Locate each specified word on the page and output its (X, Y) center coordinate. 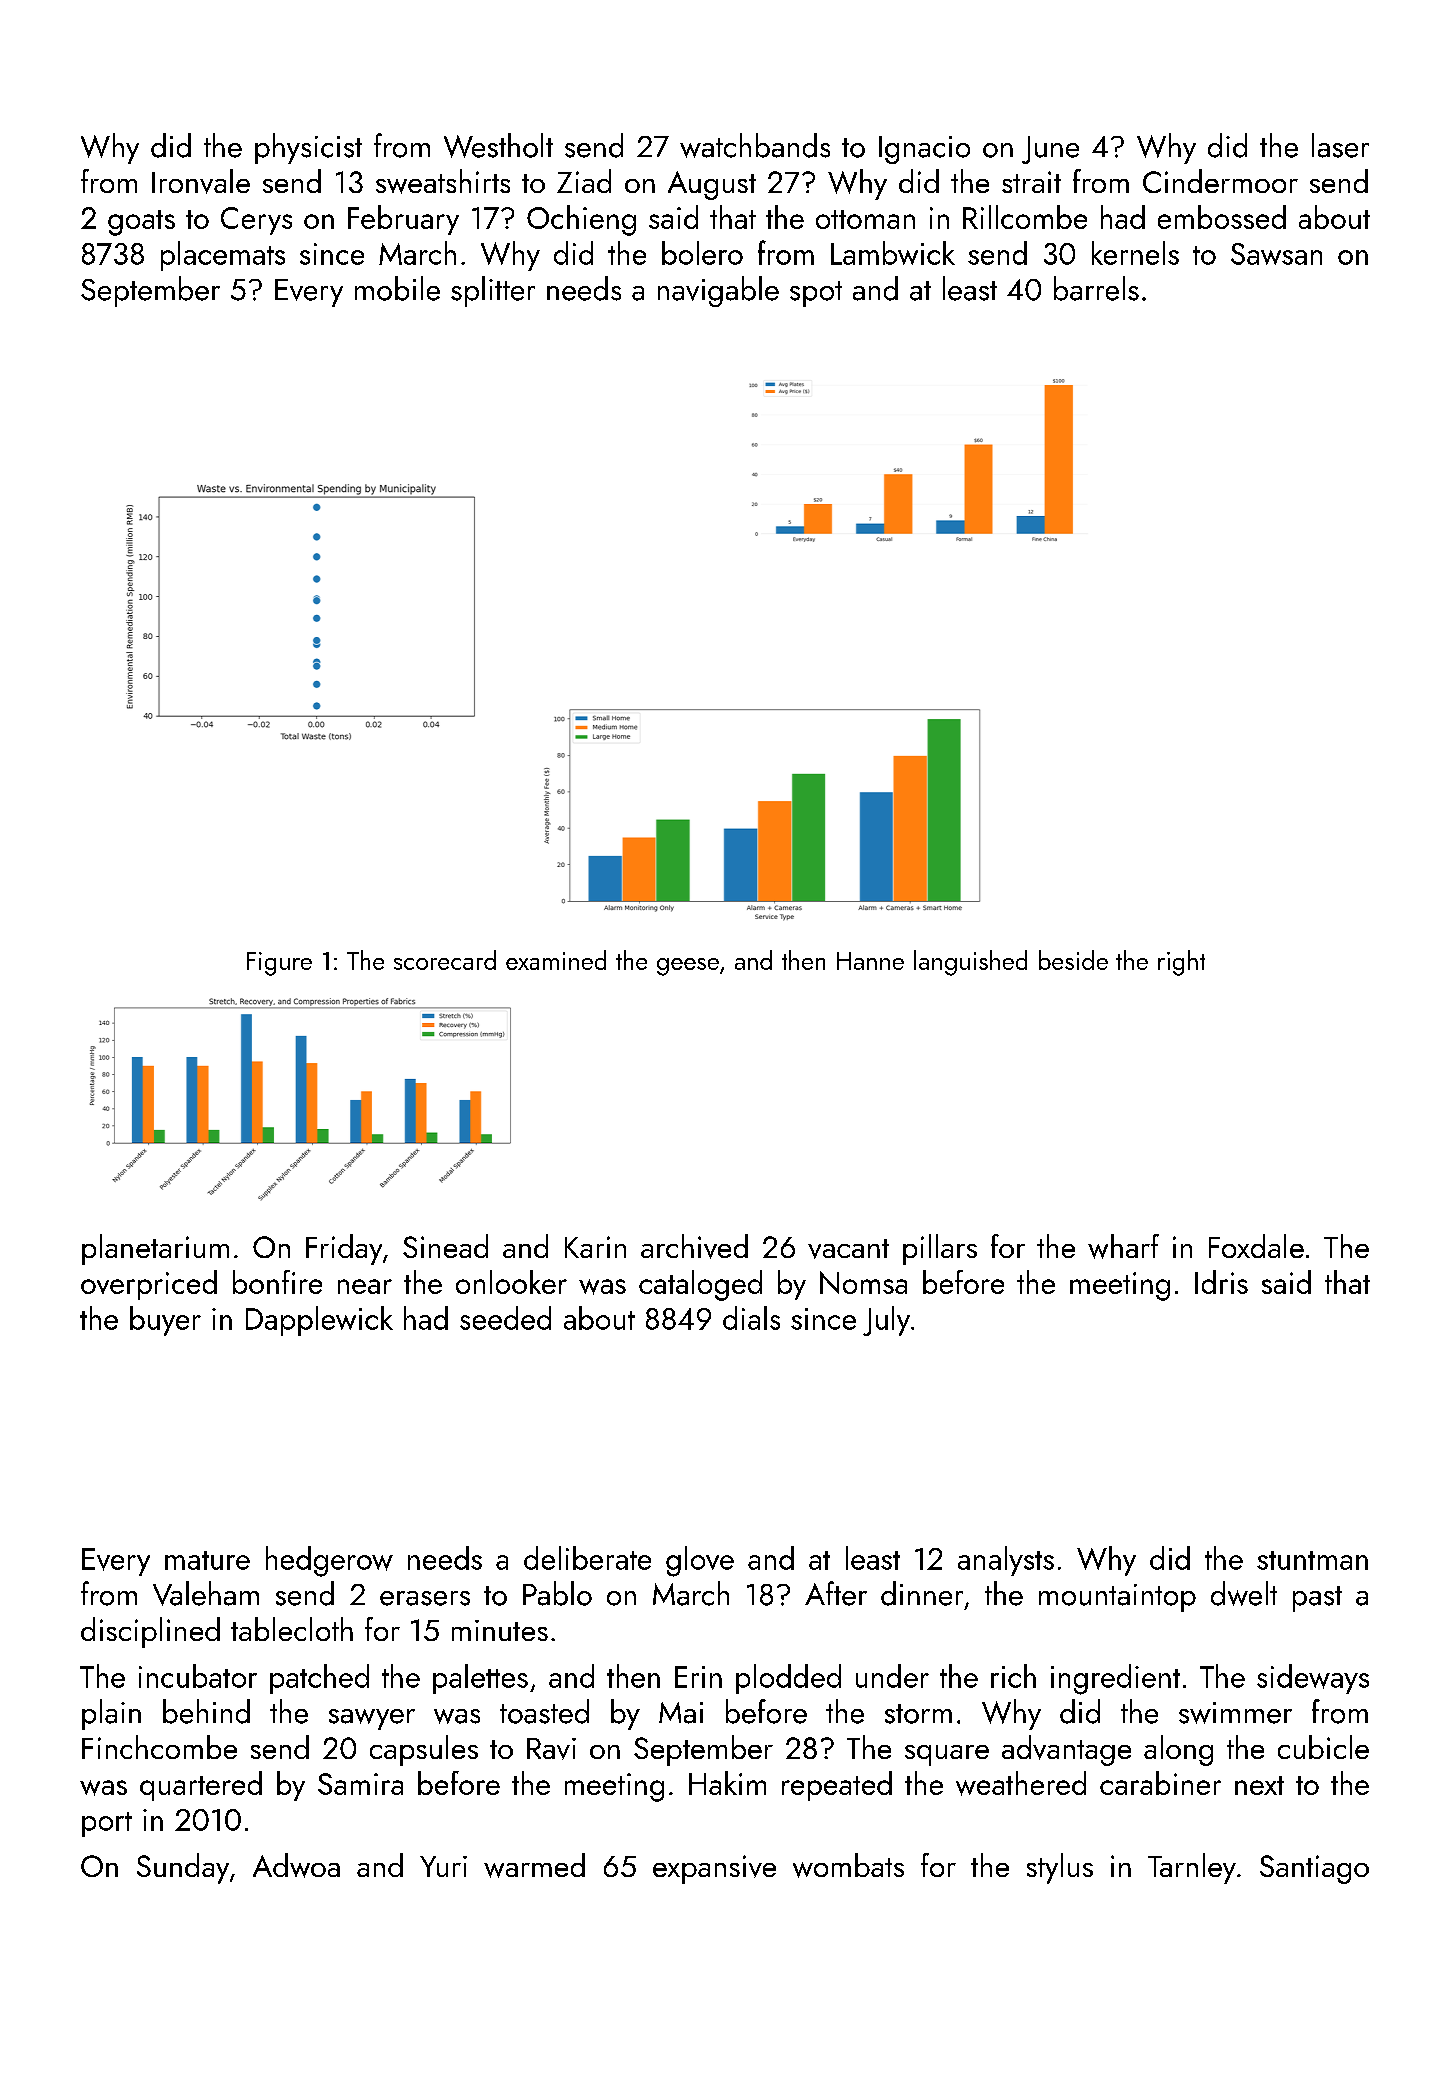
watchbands (755, 145)
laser (1340, 145)
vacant (848, 1249)
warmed (534, 1865)
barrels (1096, 288)
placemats (223, 256)
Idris (1221, 1282)
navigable (718, 291)
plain (111, 1714)
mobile (397, 288)
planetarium (155, 1249)
